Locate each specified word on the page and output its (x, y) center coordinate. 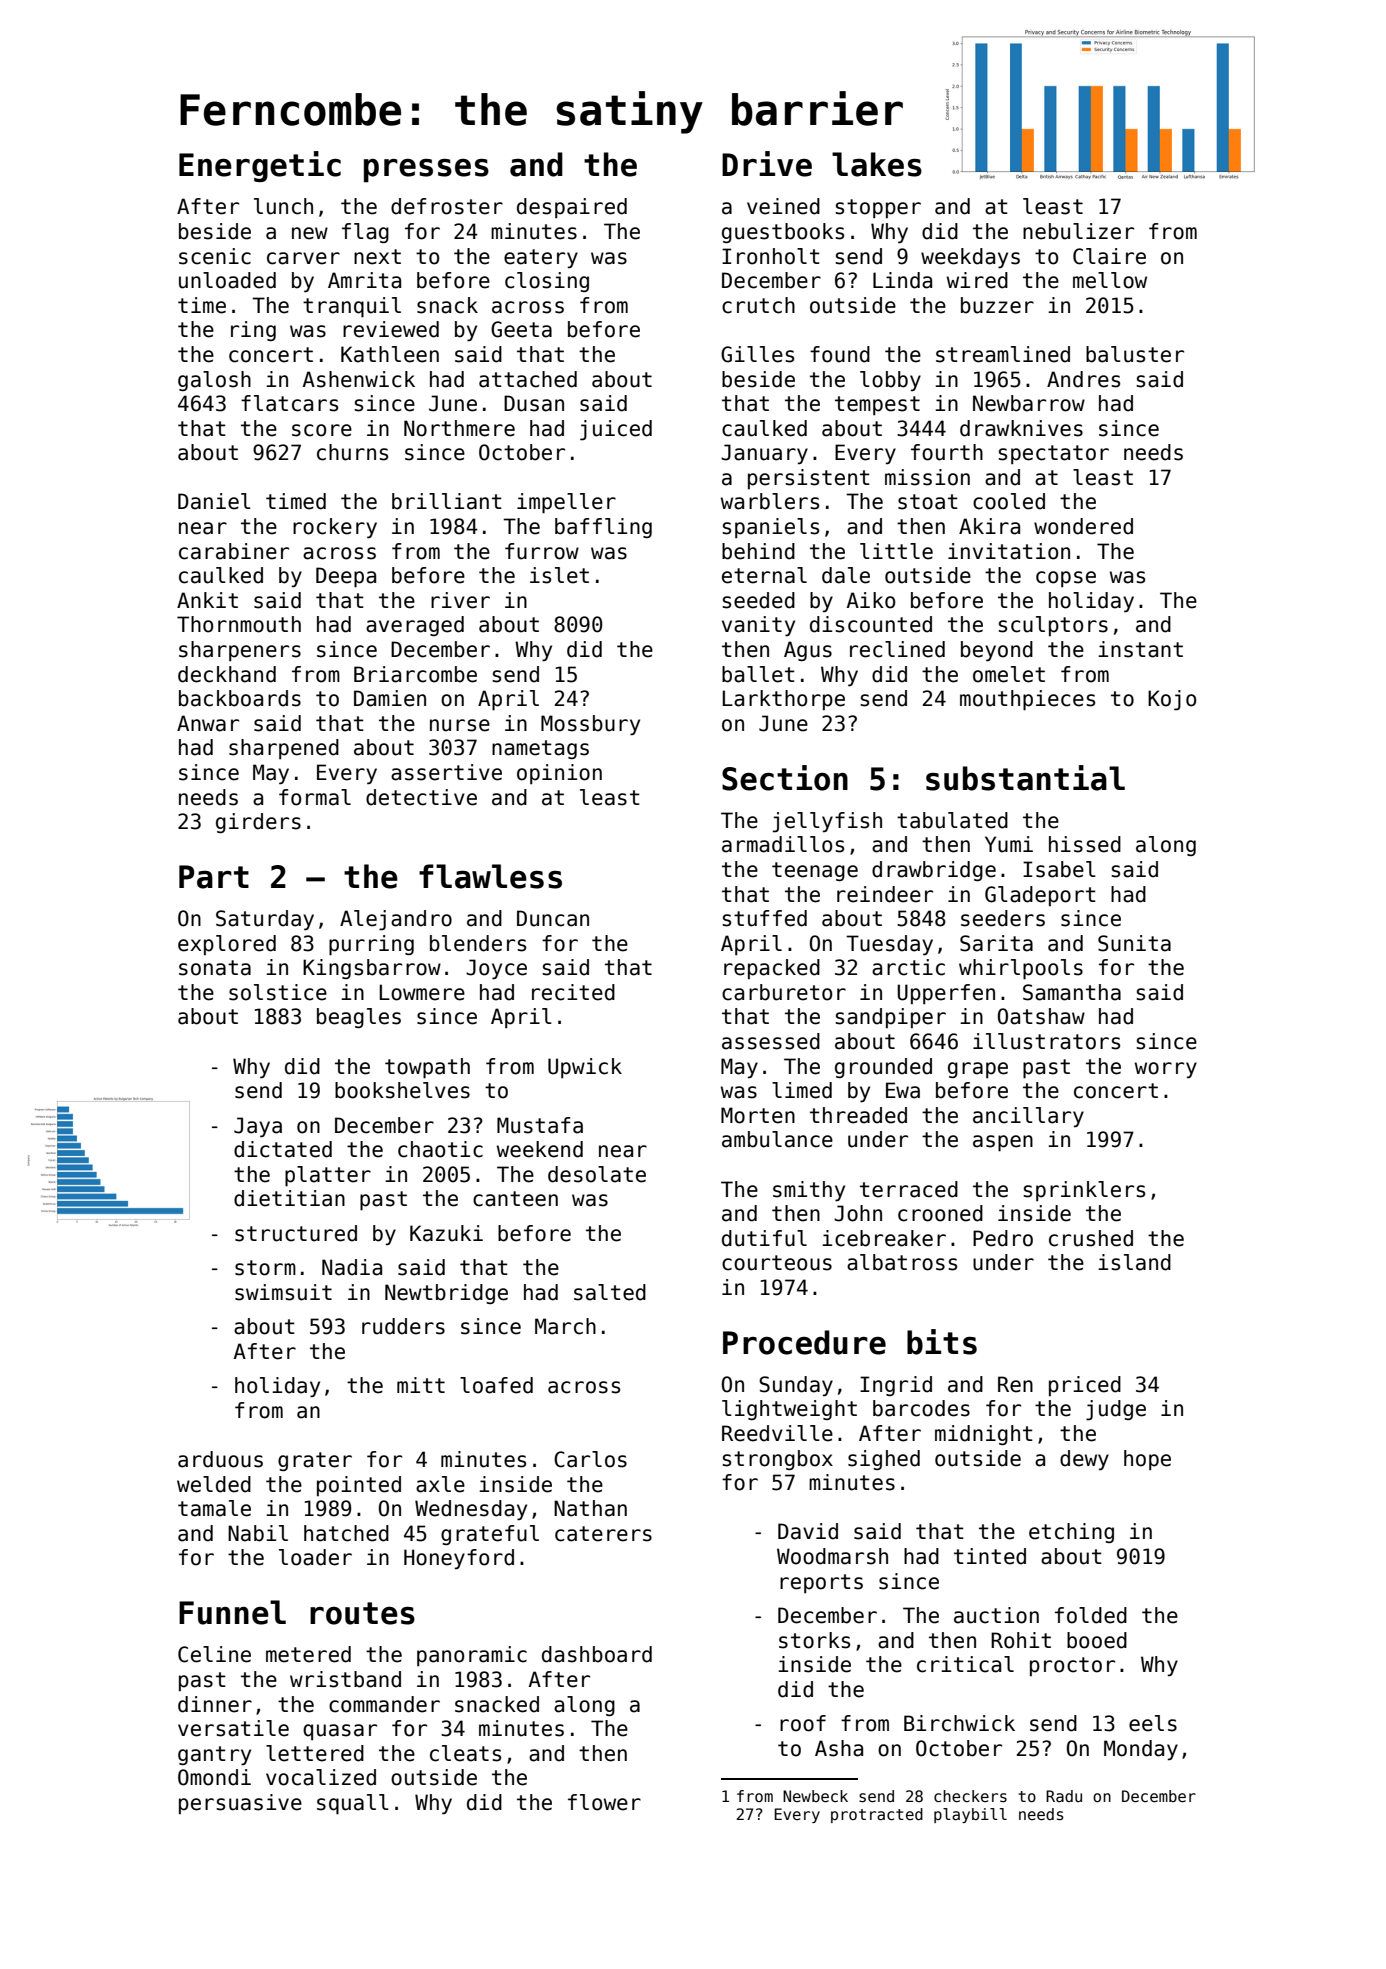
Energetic (260, 166)
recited (573, 992)
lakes (877, 164)
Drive (767, 164)
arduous (220, 1459)
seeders (1003, 918)
